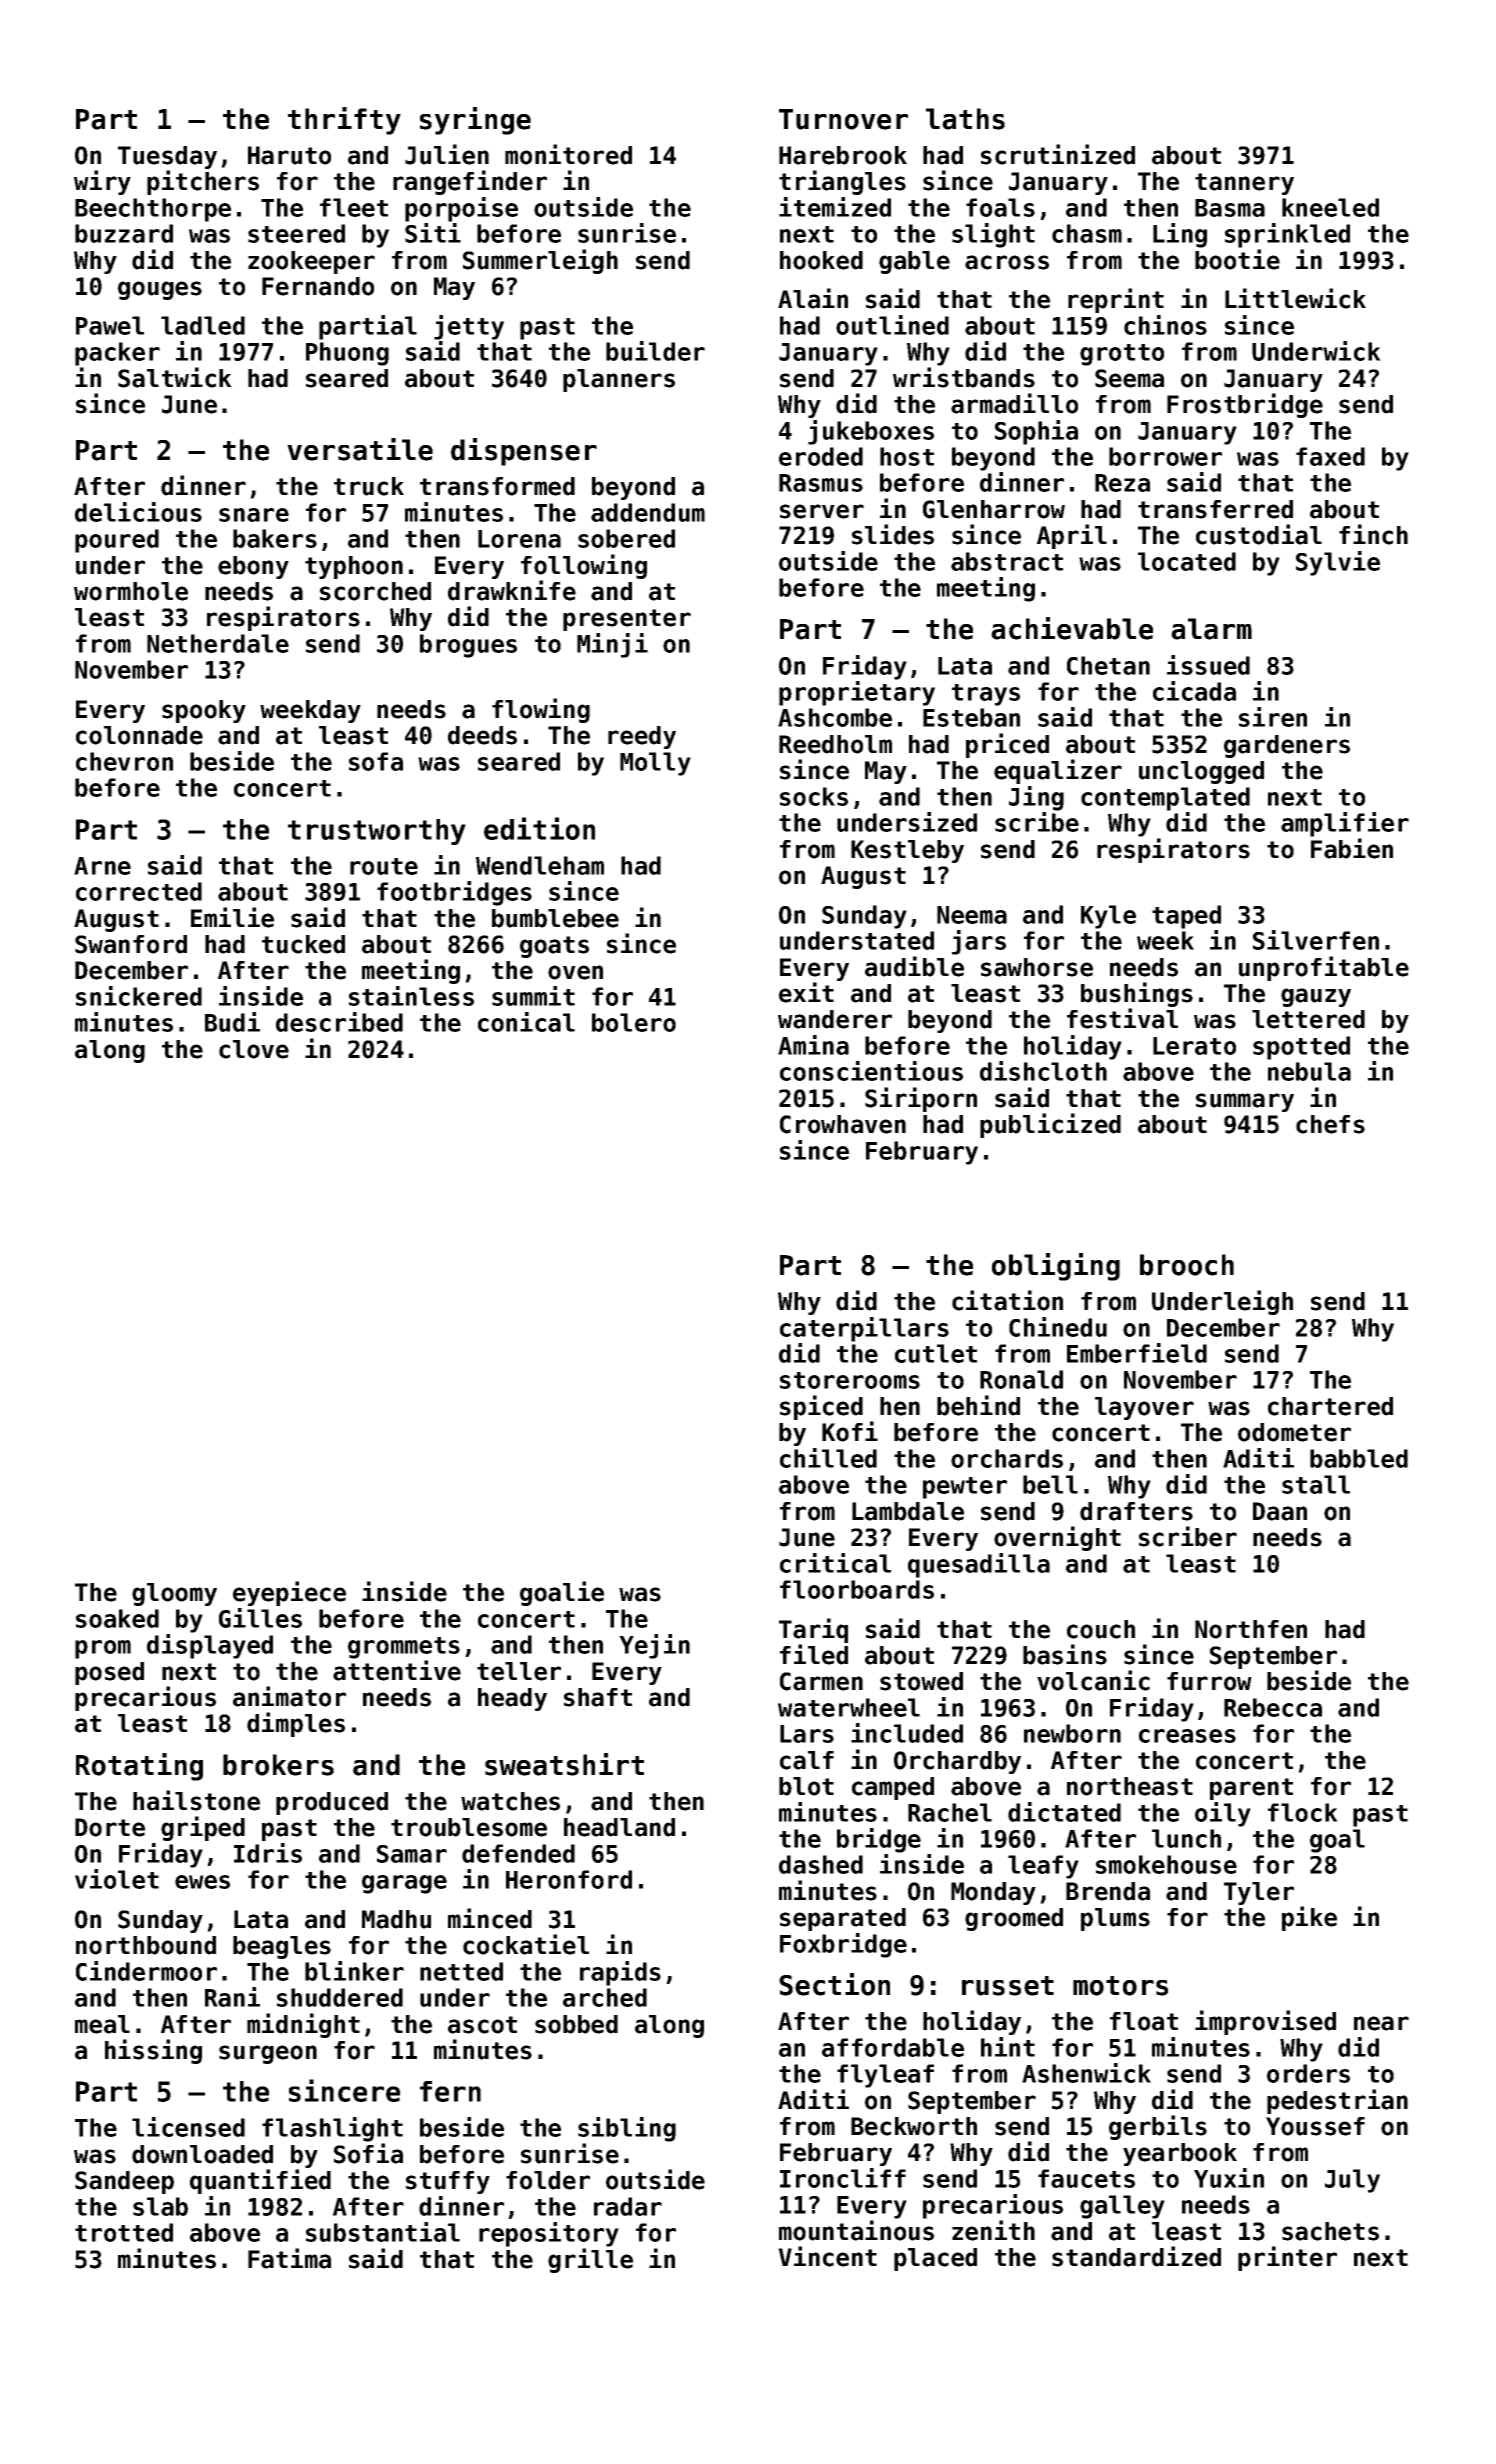 Image resolution: width=1496 pixels, height=2464 pixels. What do you see at coordinates (1108, 917) in the image?
I see `Kyle` at bounding box center [1108, 917].
